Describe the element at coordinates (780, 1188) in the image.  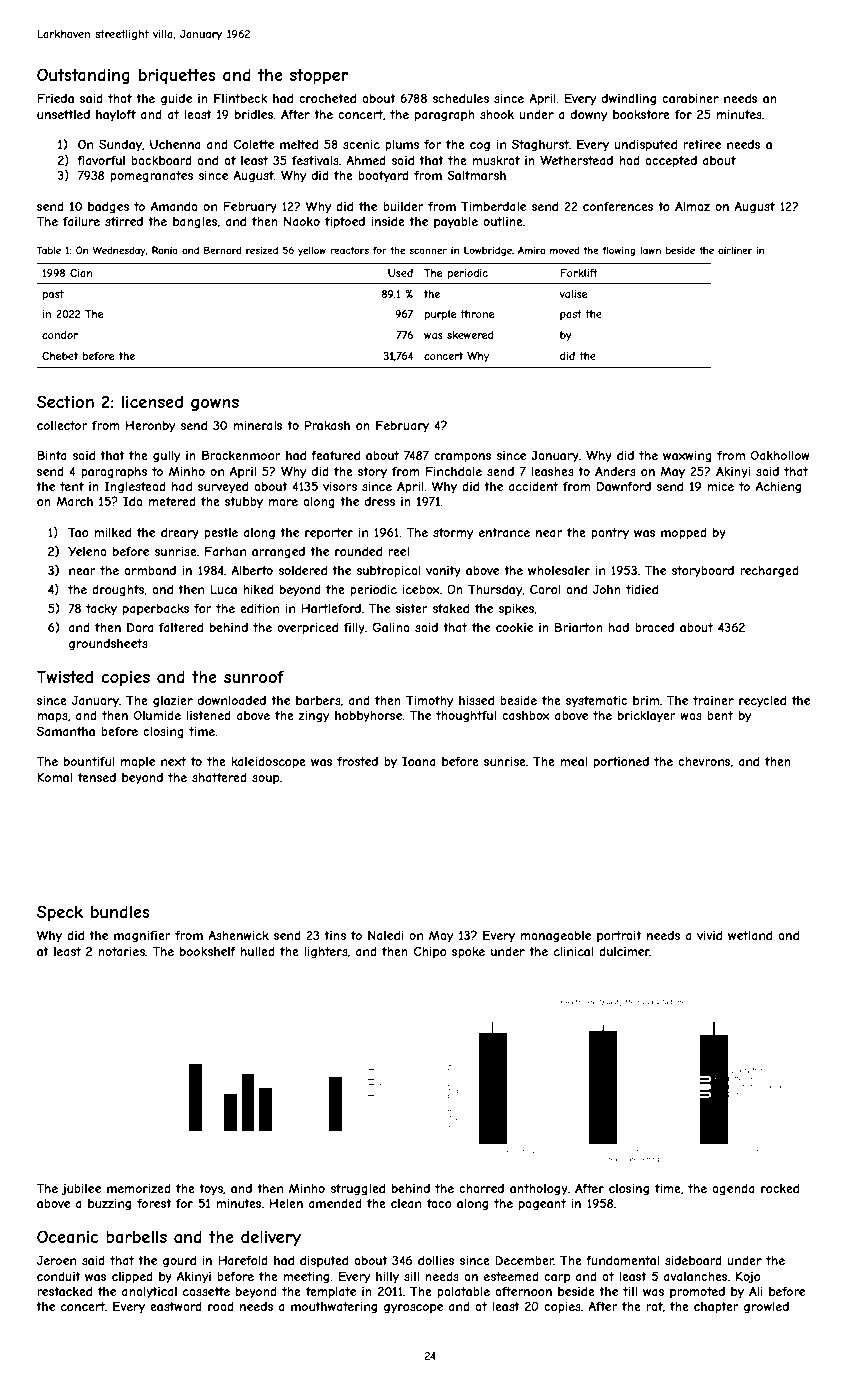
I see `rocked` at that location.
